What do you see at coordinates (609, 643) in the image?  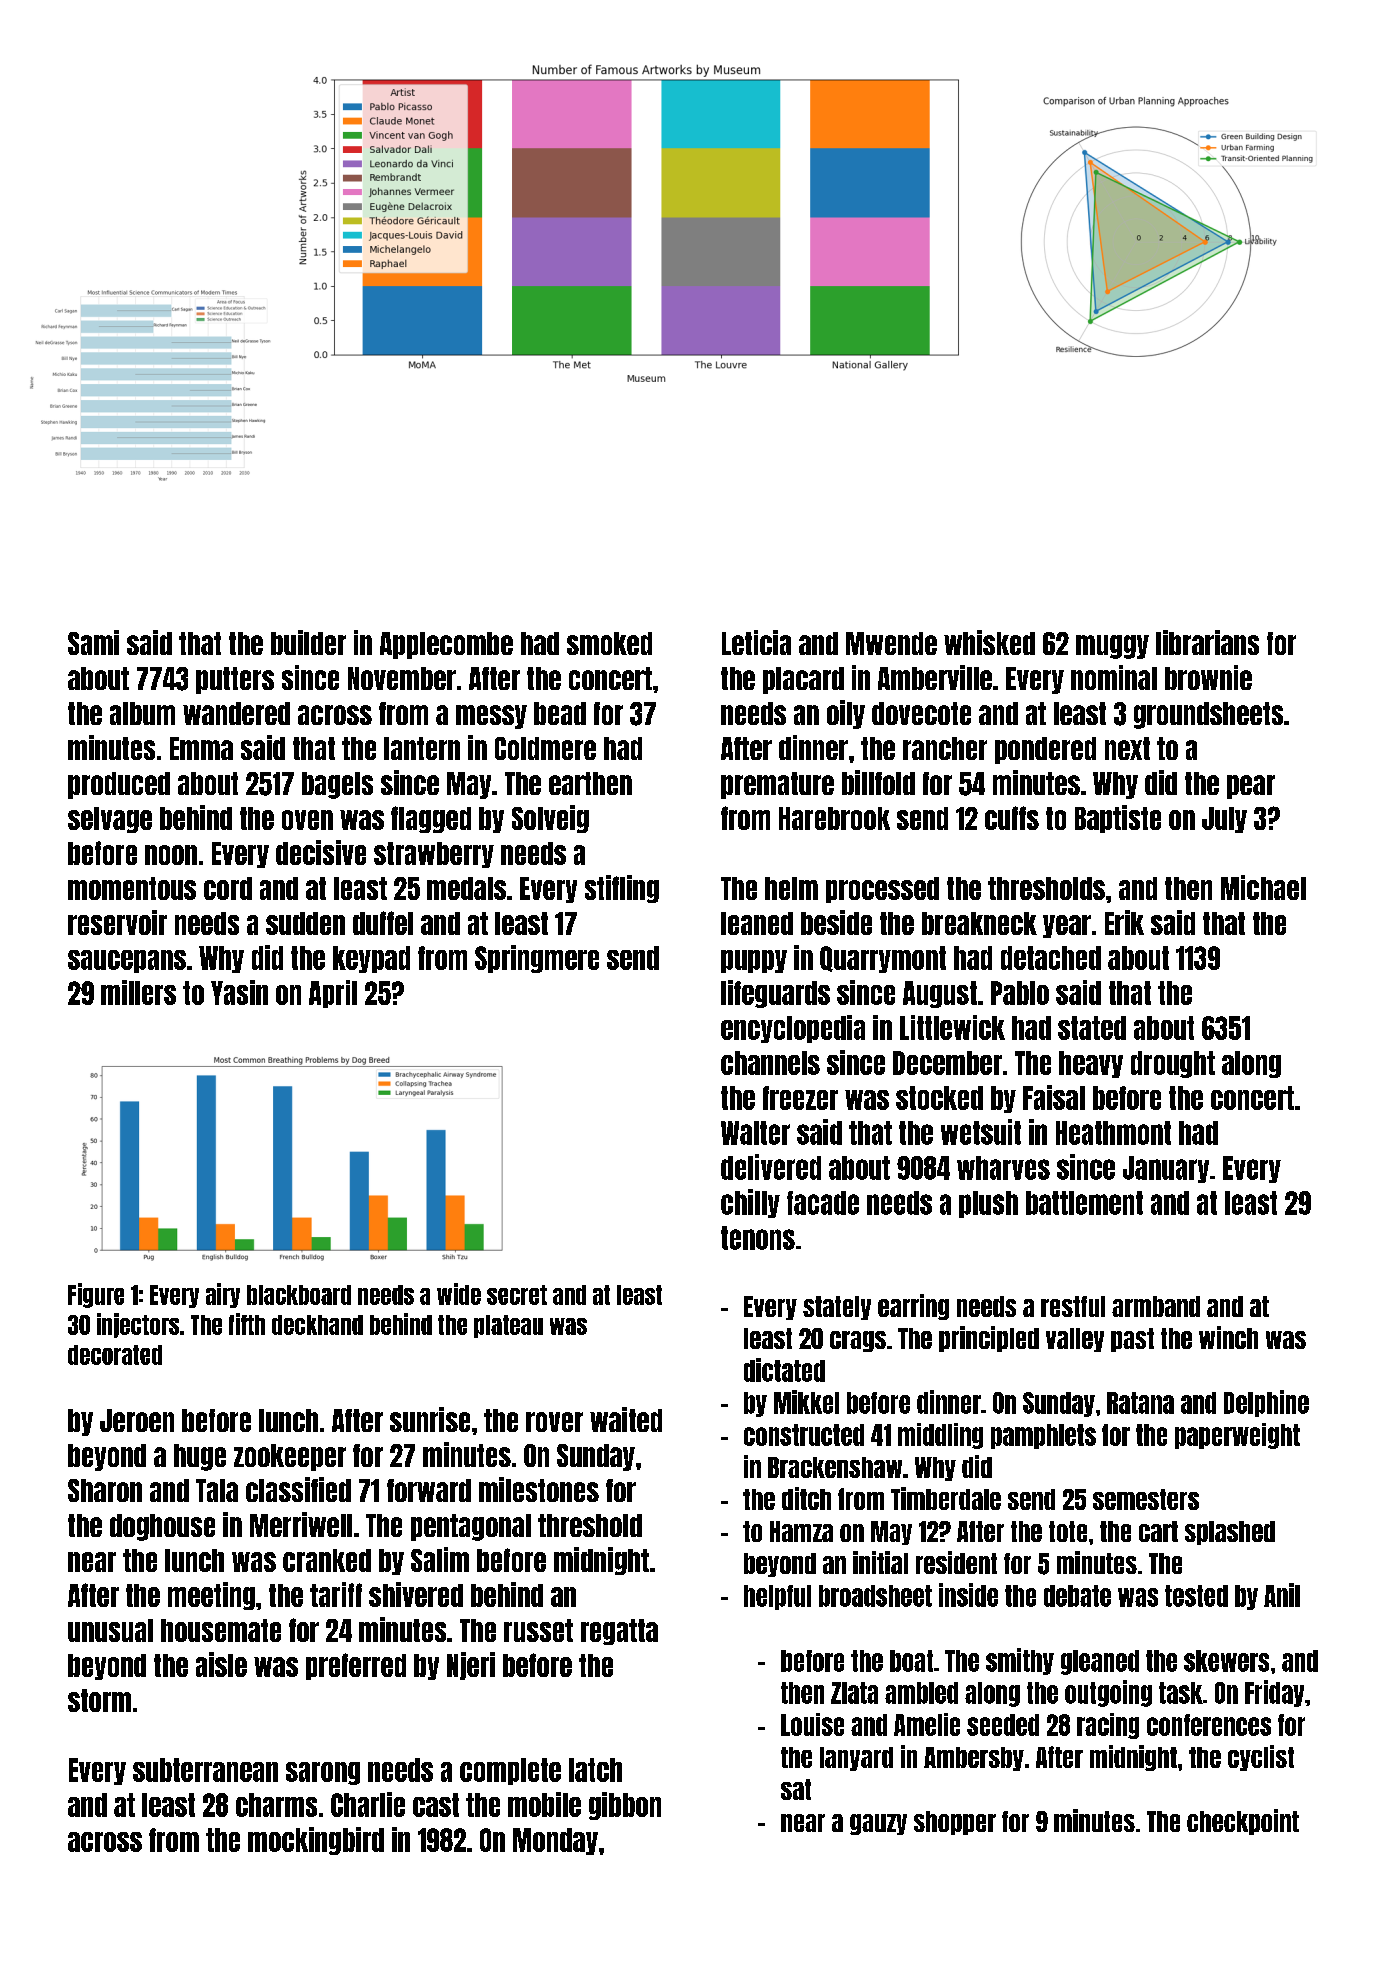 I see `smoked` at bounding box center [609, 643].
